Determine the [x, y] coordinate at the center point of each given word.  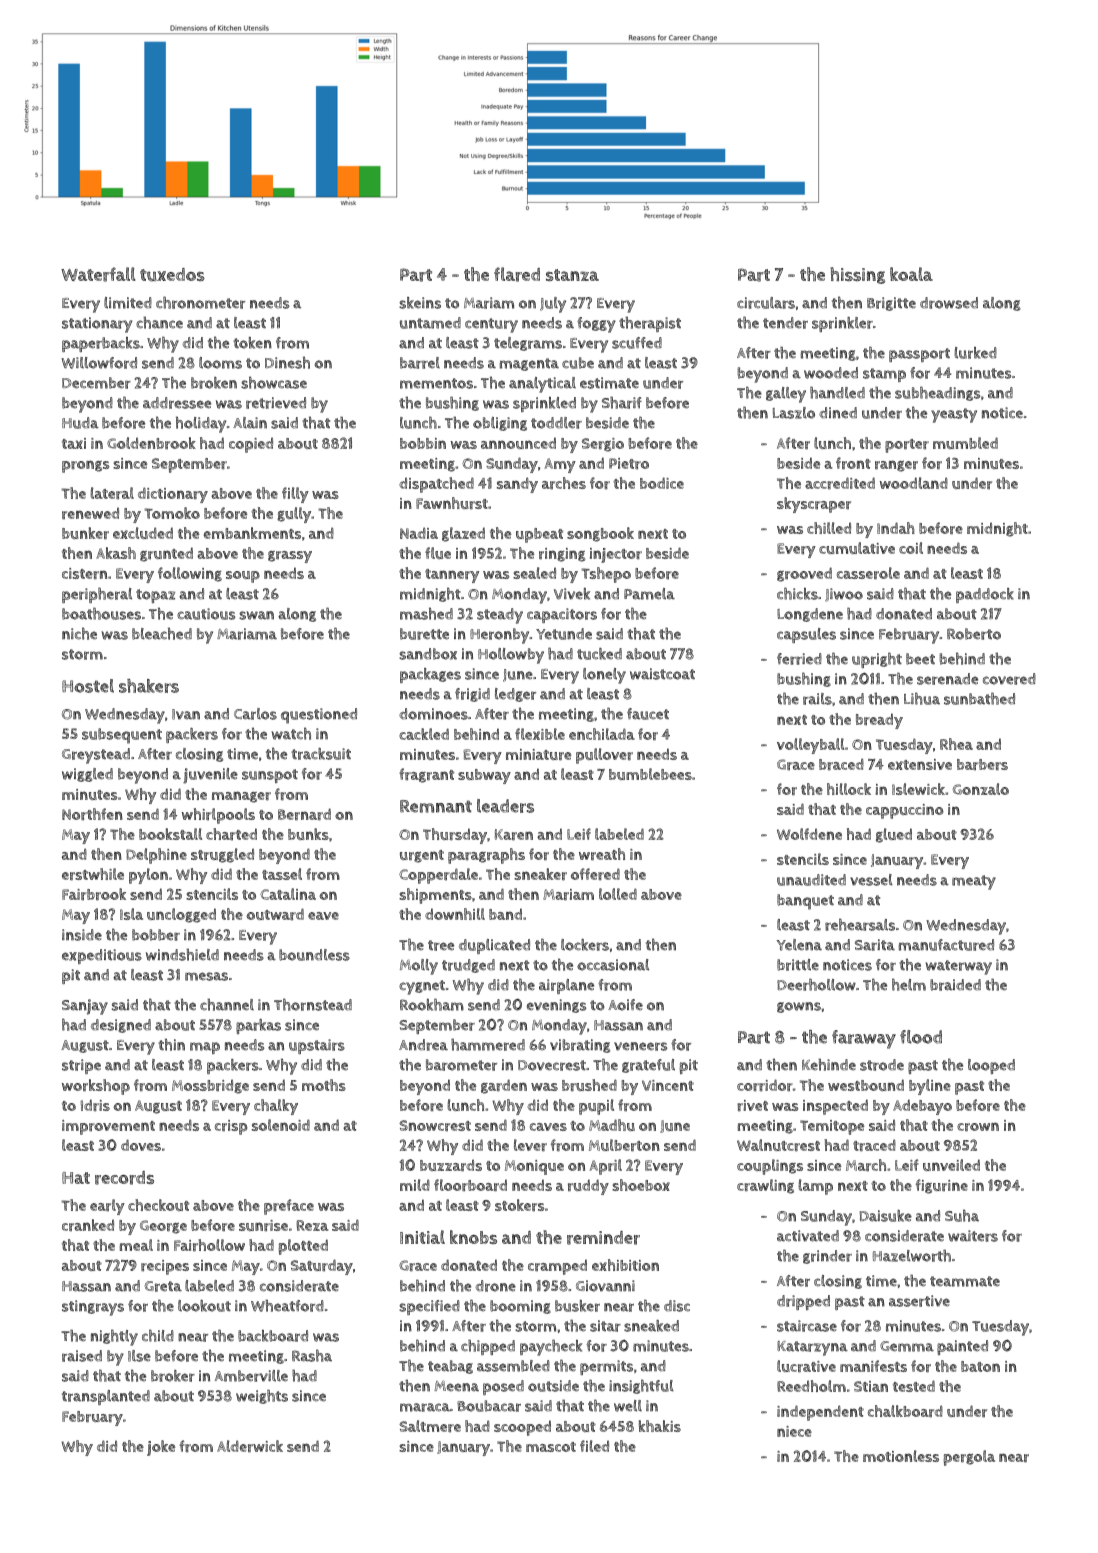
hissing [857, 275]
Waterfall [98, 274]
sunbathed [979, 698]
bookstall [170, 834]
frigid [472, 695]
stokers [519, 1205]
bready [879, 721]
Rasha [312, 1355]
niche [79, 633]
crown [978, 1127]
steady [500, 616]
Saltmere [430, 1426]
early [107, 1207]
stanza [572, 275]
